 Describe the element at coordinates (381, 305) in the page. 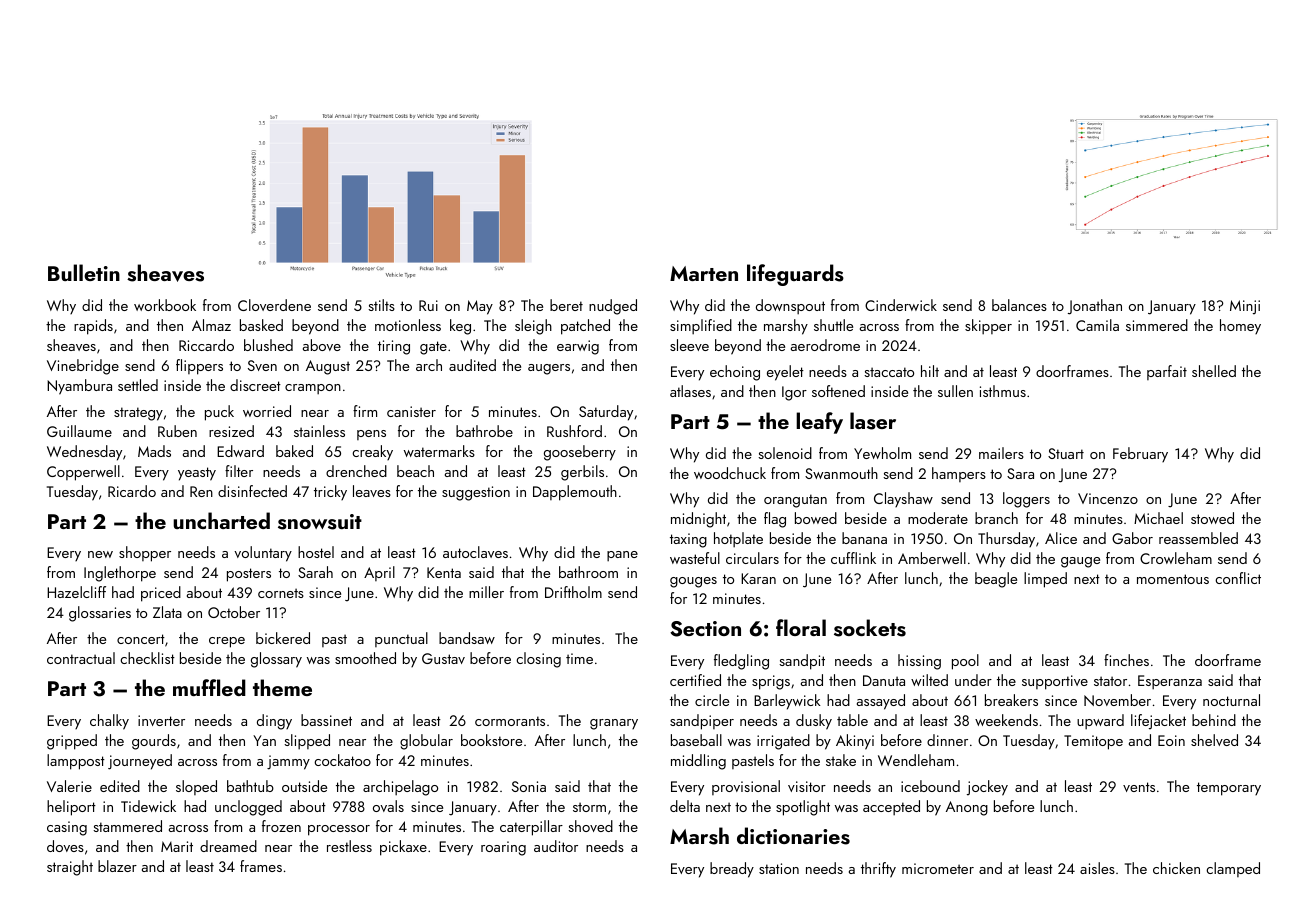

I see `stilts` at that location.
